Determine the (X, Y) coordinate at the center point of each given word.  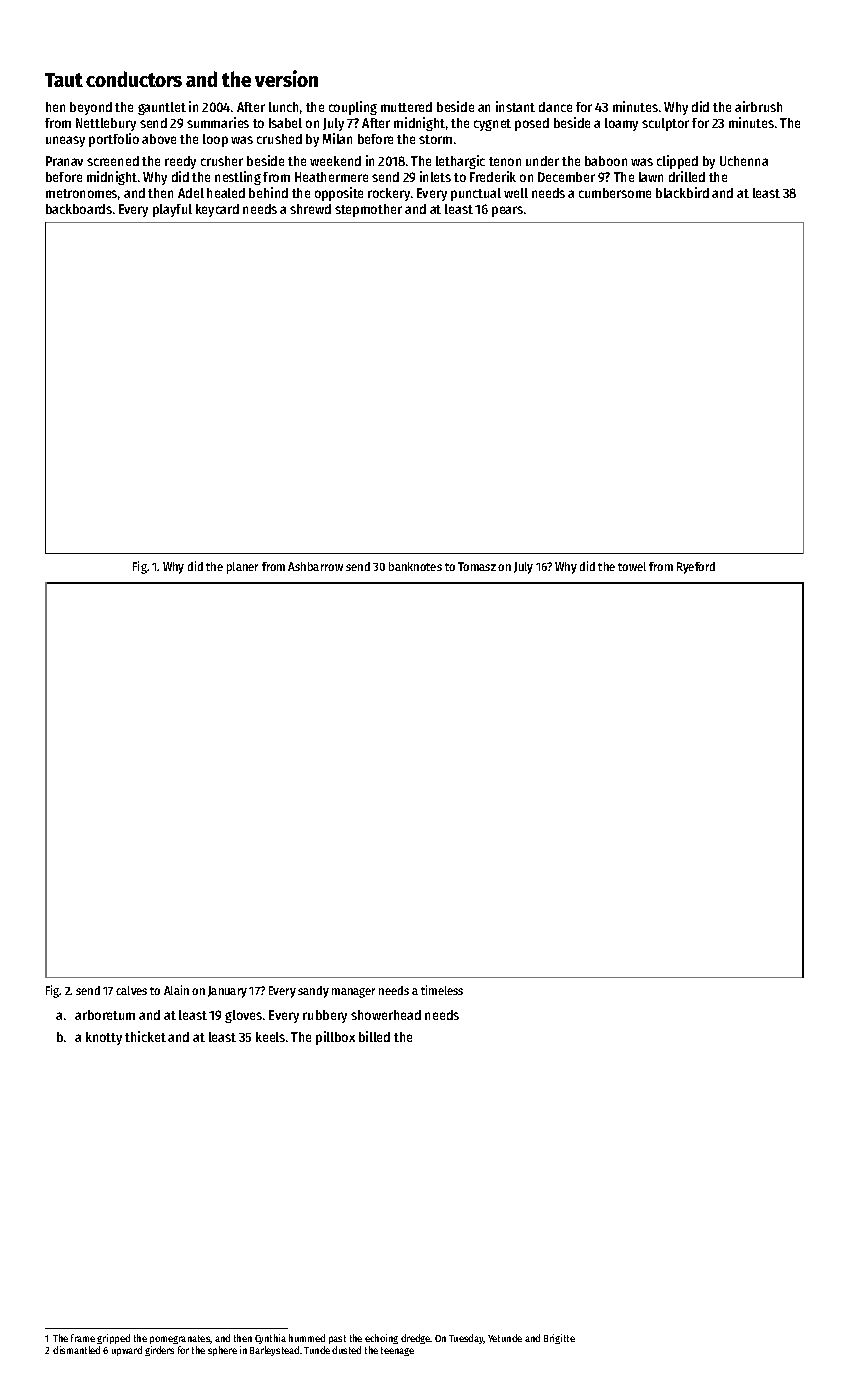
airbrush (758, 106)
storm (435, 139)
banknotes (415, 566)
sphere (222, 1351)
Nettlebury (106, 124)
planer (242, 568)
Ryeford (696, 568)
